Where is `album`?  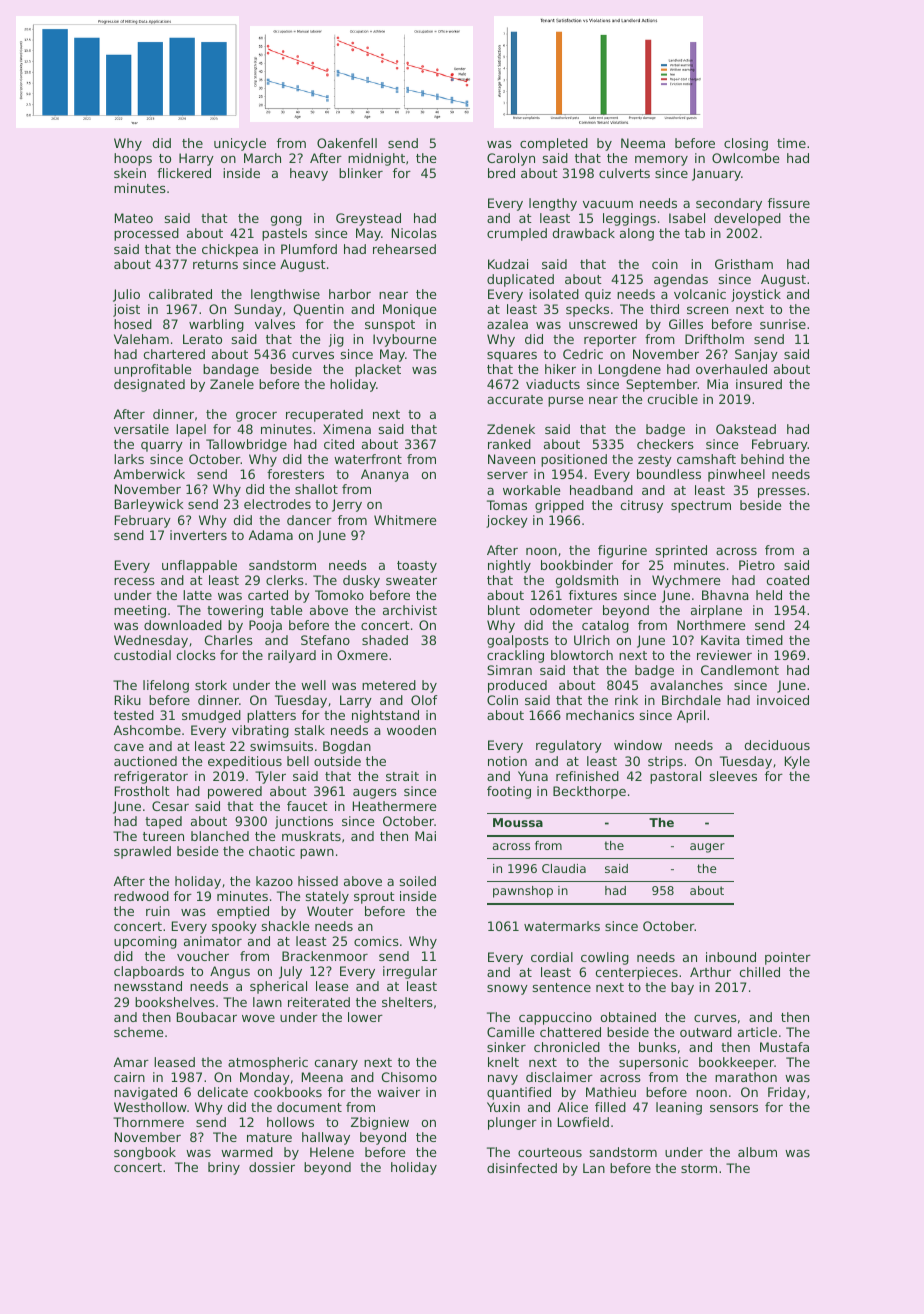
album is located at coordinates (757, 1152).
